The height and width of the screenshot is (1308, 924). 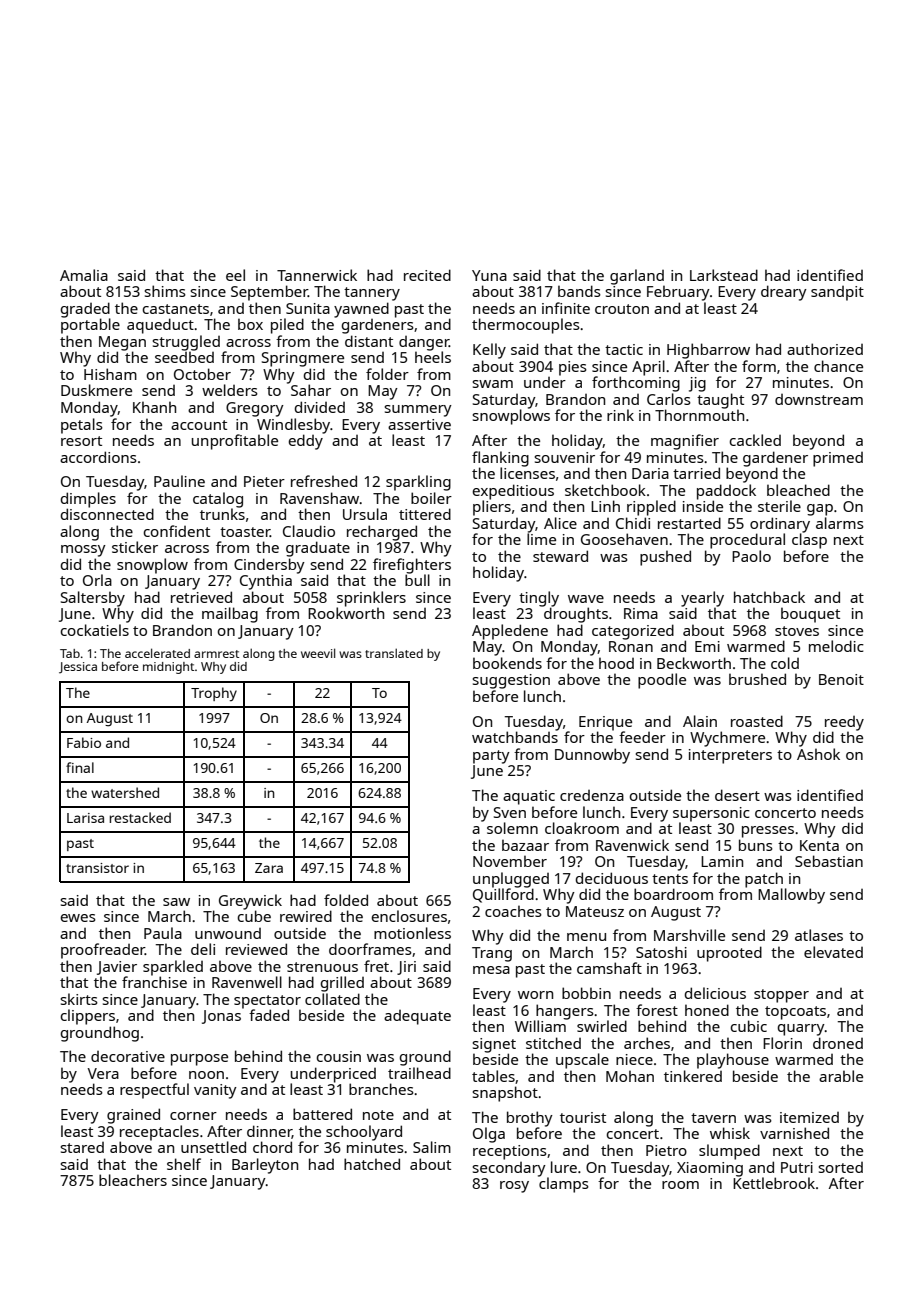 What do you see at coordinates (176, 902) in the screenshot?
I see `saw` at bounding box center [176, 902].
